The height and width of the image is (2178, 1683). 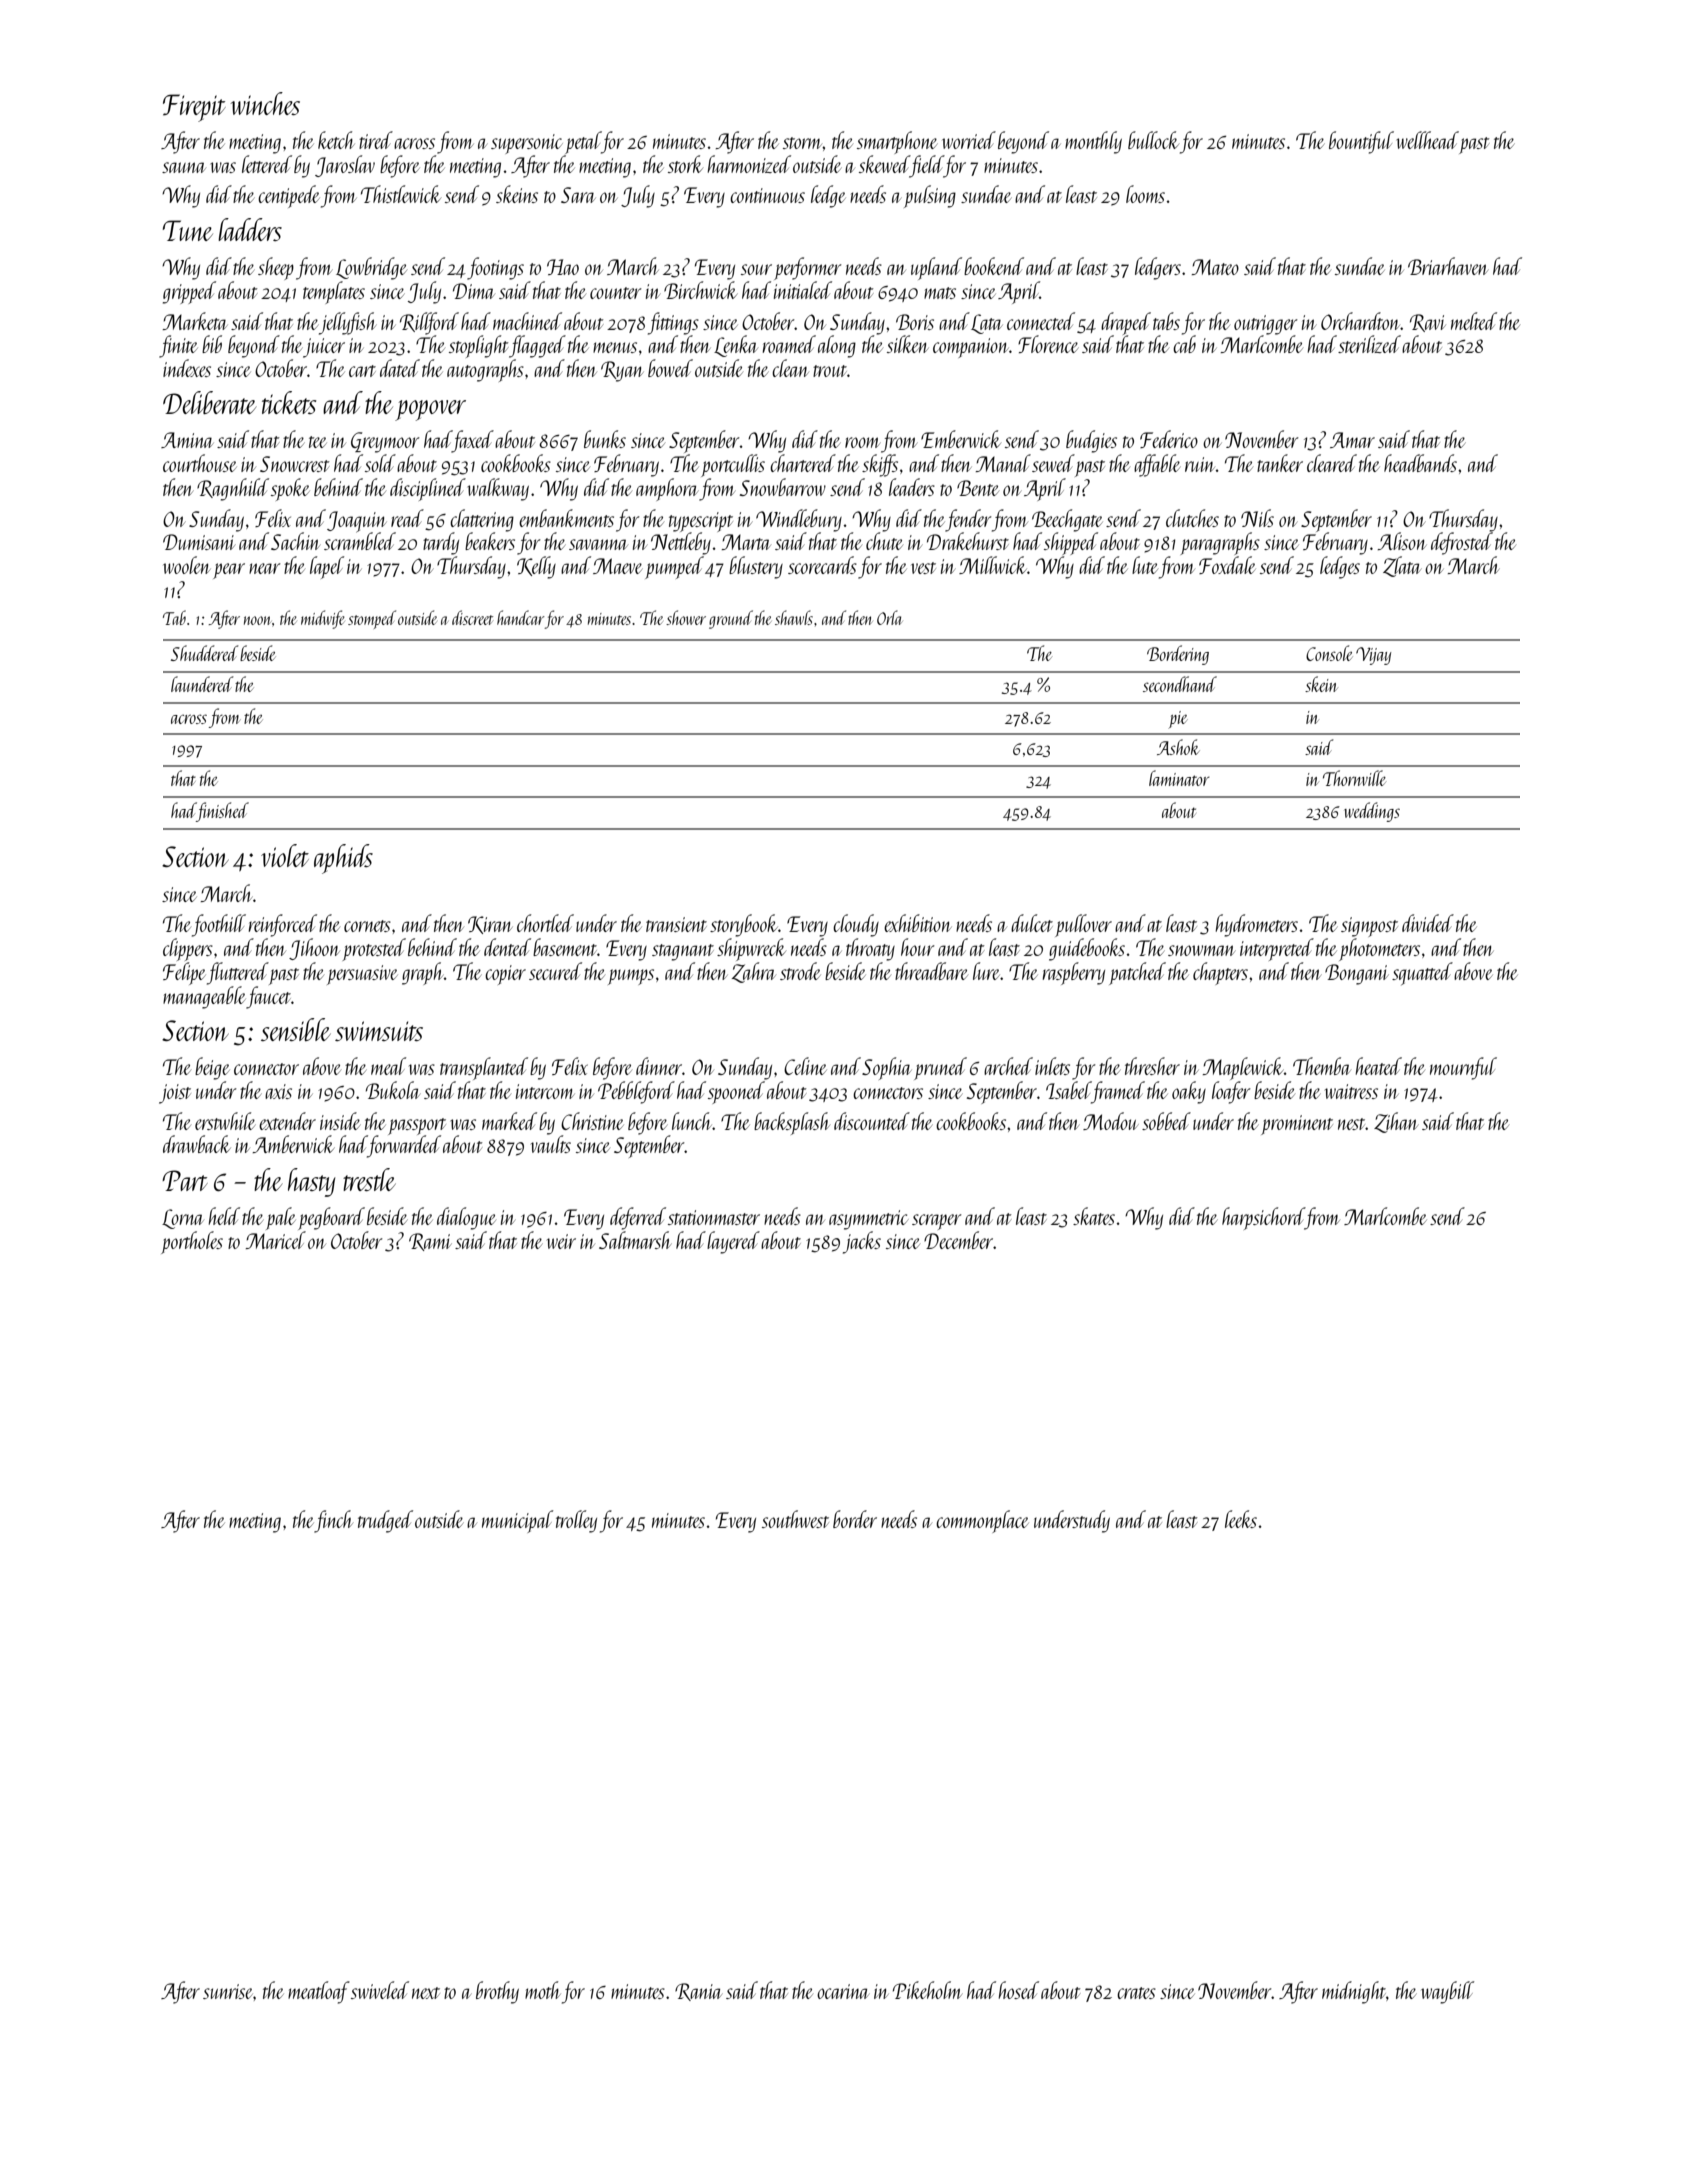 What do you see at coordinates (803, 143) in the image?
I see `storm` at bounding box center [803, 143].
